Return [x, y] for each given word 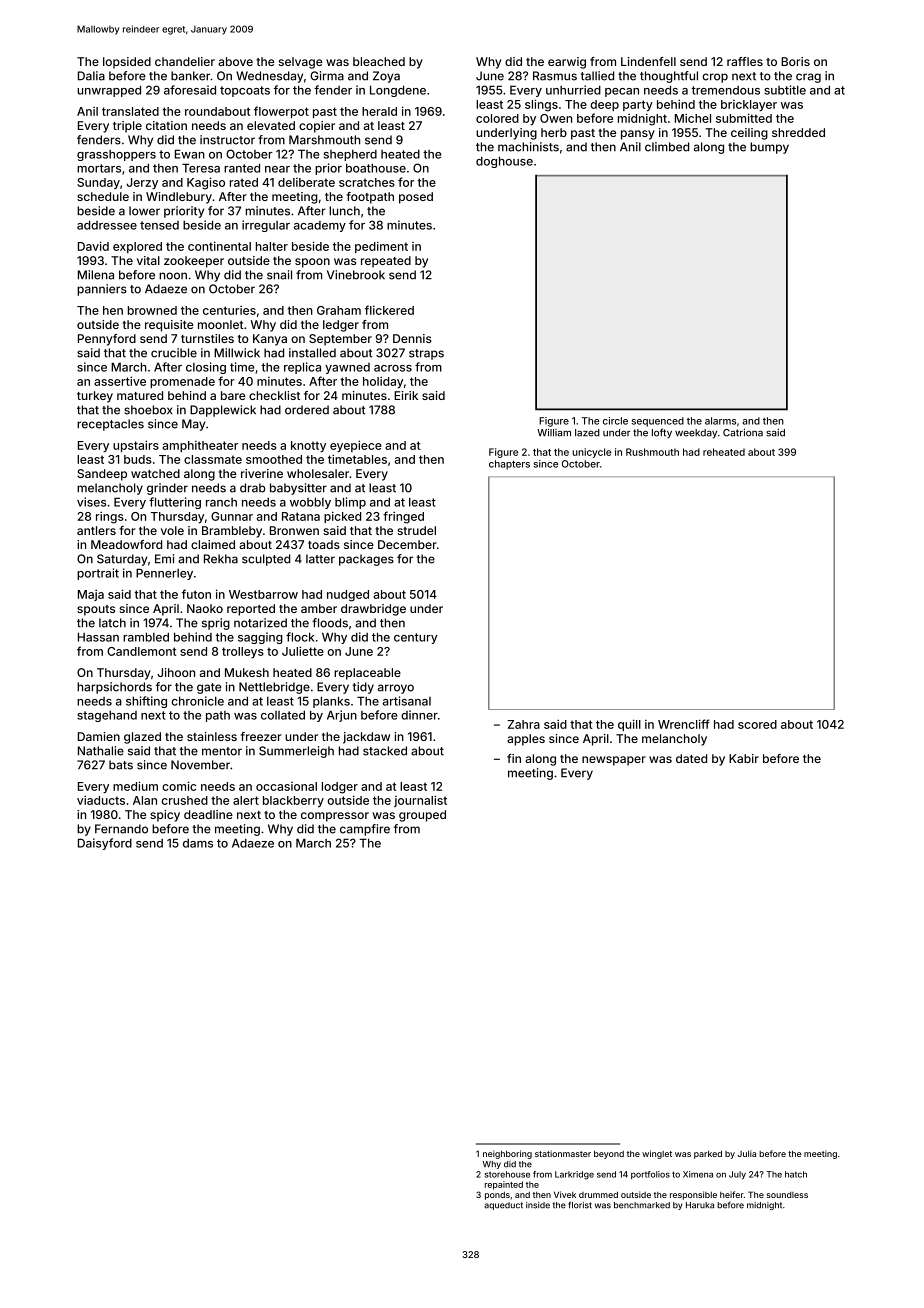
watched [155, 473]
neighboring [507, 1154]
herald [379, 111]
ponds [497, 1195]
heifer [732, 1194]
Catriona [743, 433]
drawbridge [373, 610]
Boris [795, 61]
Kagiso [206, 183]
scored [757, 724]
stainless [212, 736]
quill [629, 725]
